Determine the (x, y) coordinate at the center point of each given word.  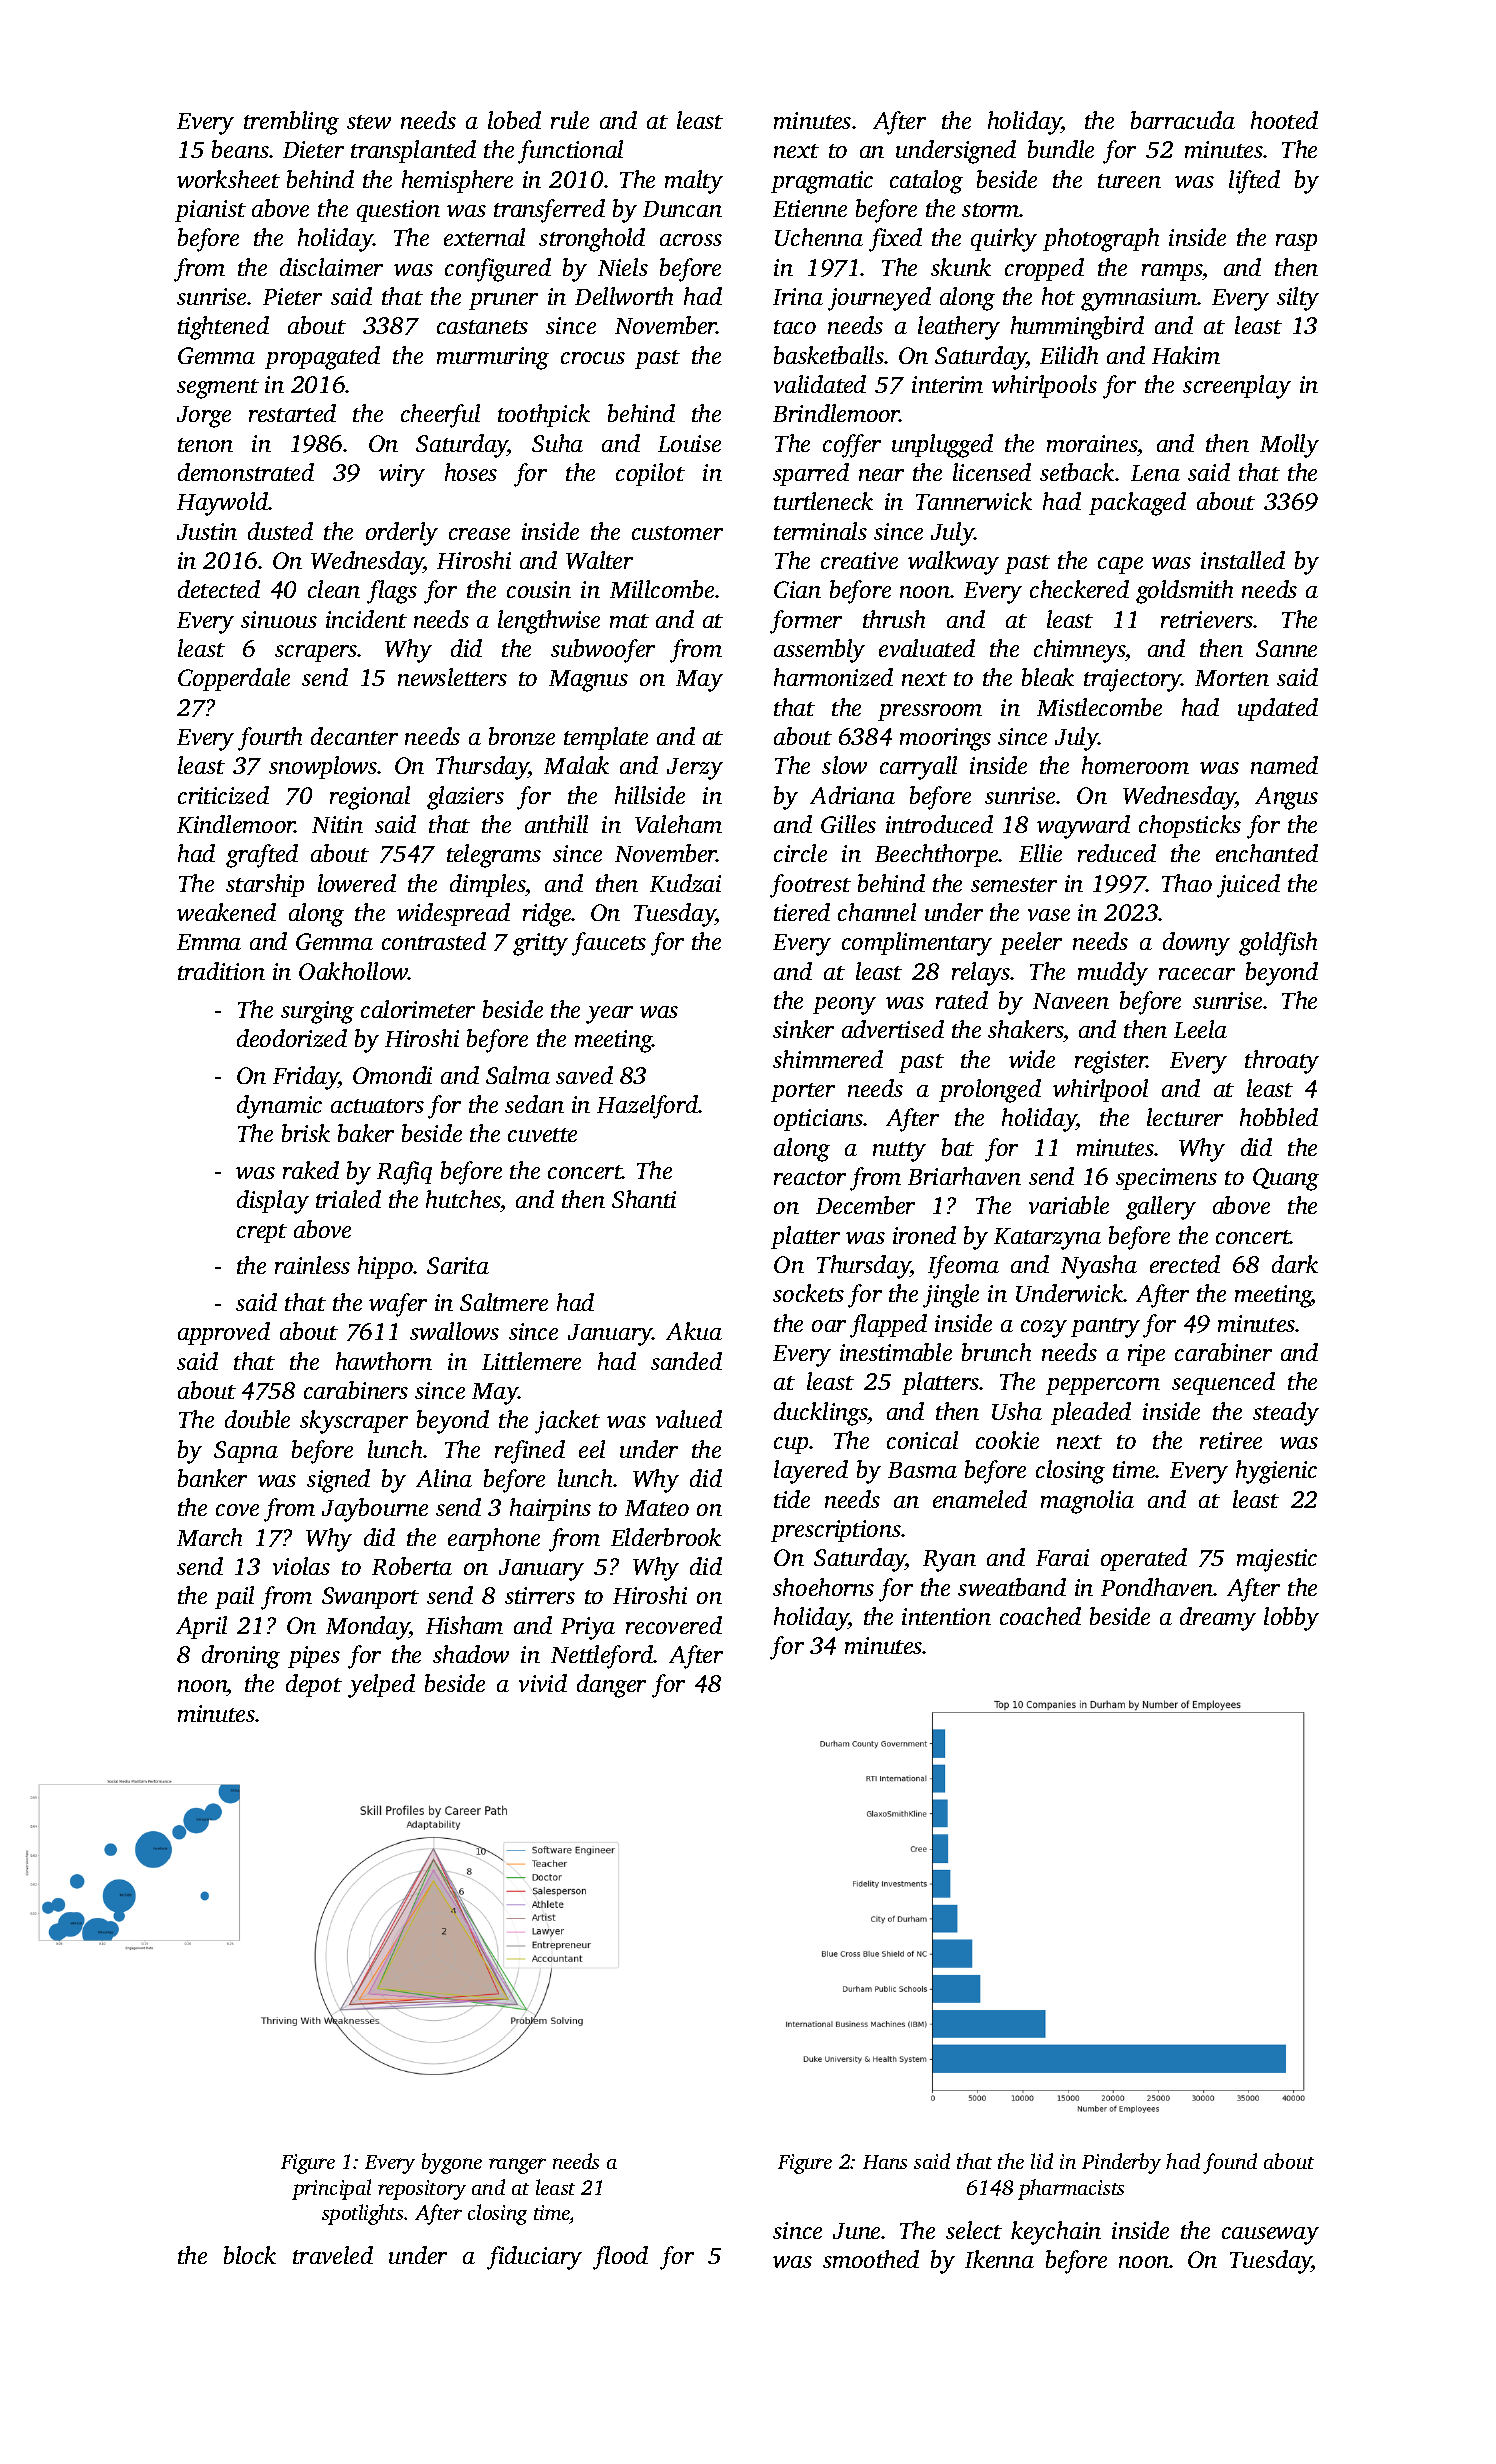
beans (240, 149)
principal (331, 2189)
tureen (1129, 181)
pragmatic (822, 182)
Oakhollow (353, 971)
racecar (1197, 974)
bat (958, 1147)
